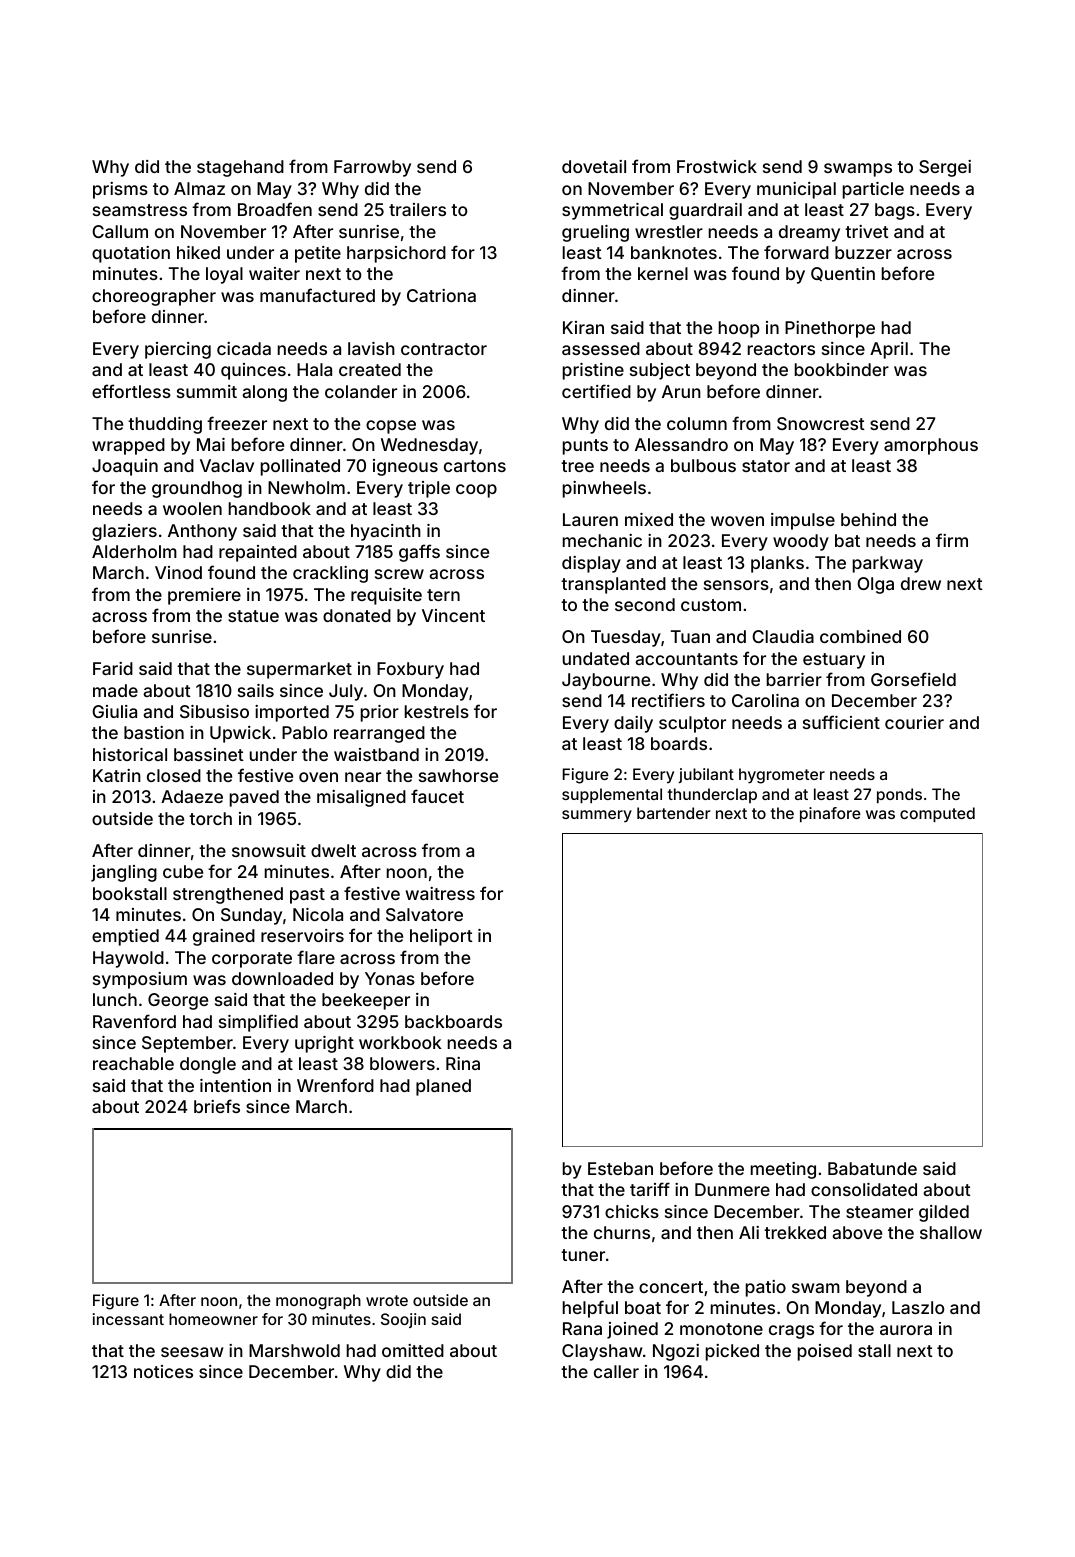 Image resolution: width=1075 pixels, height=1557 pixels. I want to click on stagehand, so click(240, 168).
